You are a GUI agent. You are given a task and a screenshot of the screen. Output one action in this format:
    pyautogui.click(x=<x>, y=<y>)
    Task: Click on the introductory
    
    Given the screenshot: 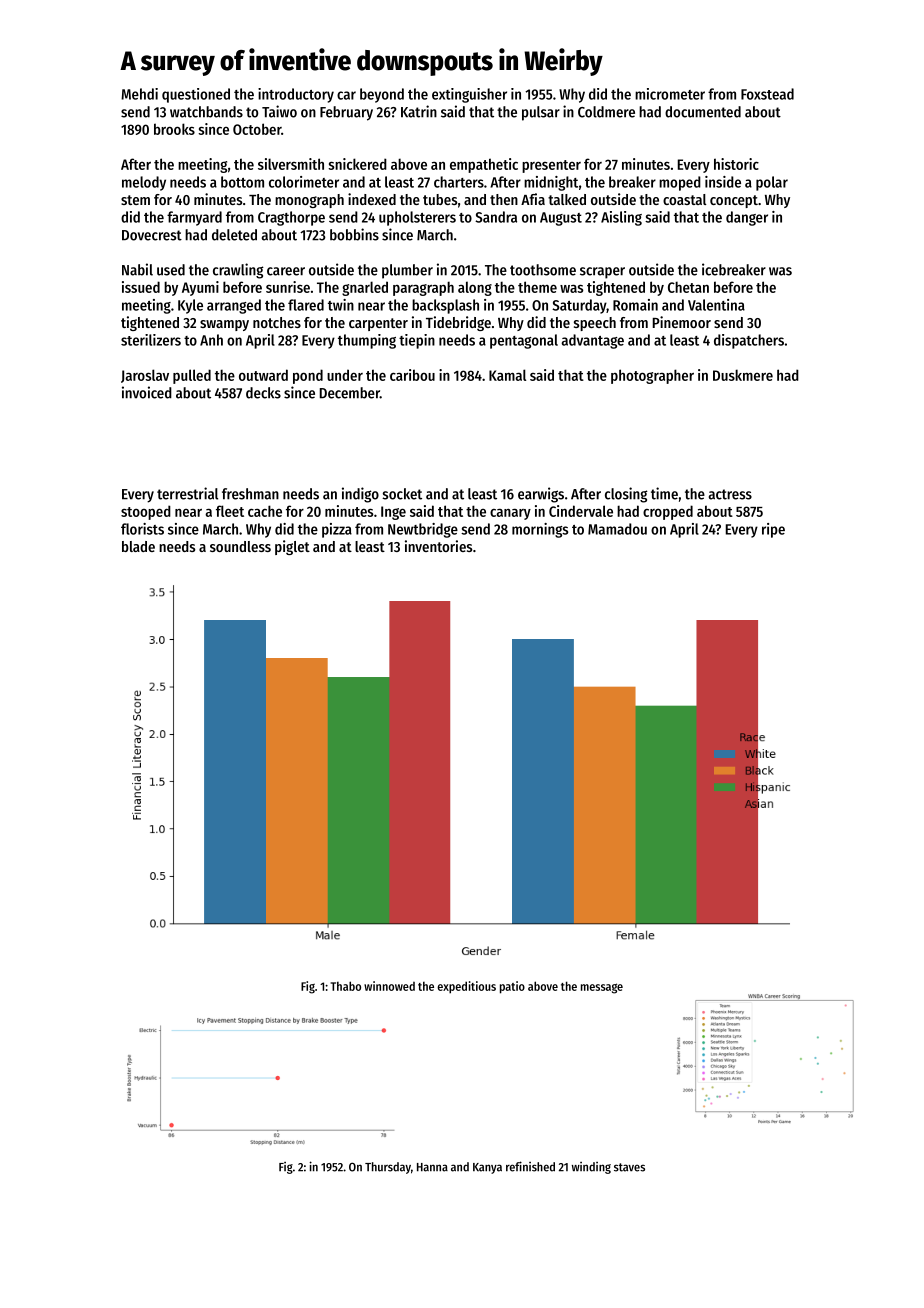 What is the action you would take?
    pyautogui.click(x=296, y=95)
